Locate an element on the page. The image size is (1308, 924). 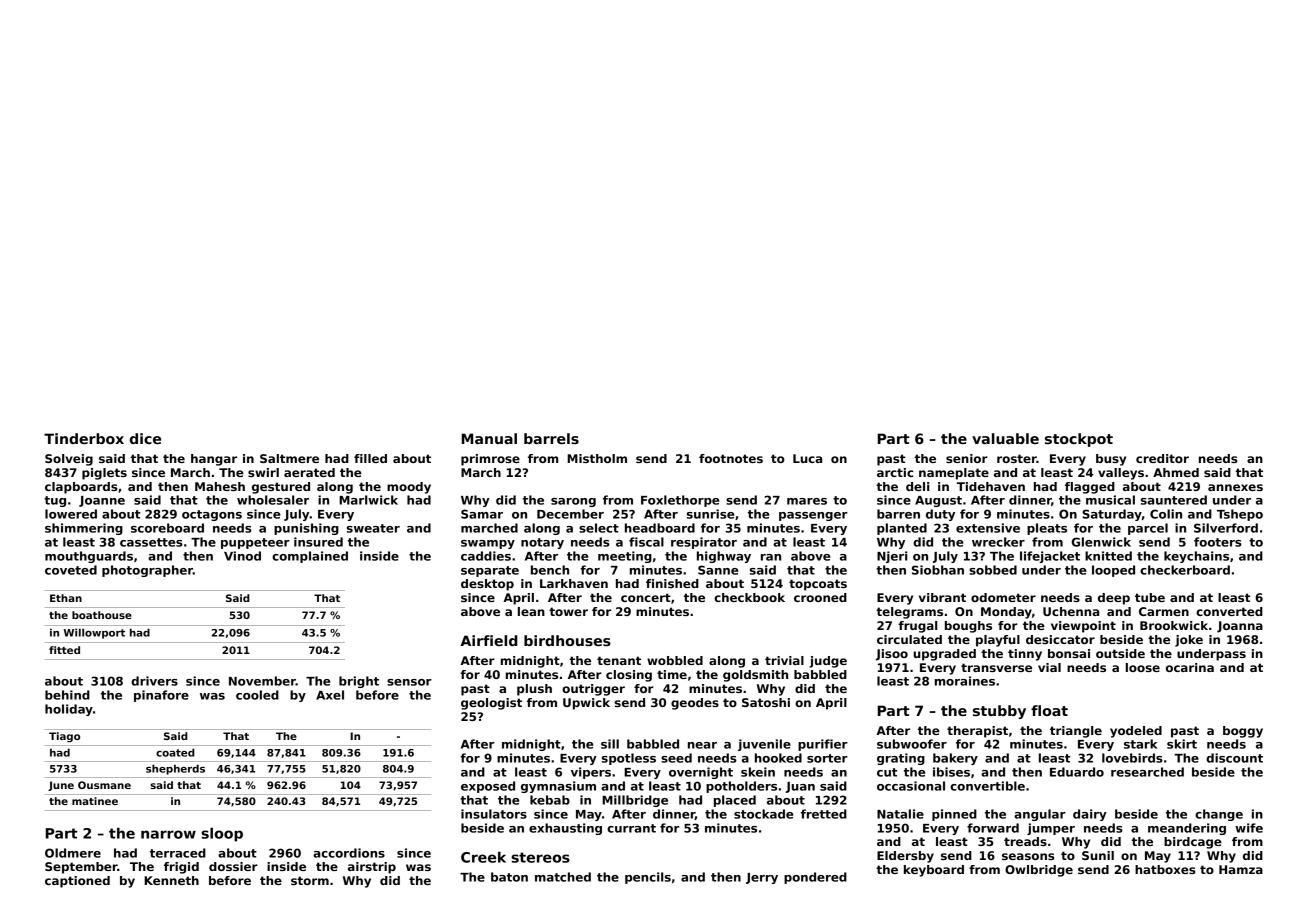
dice is located at coordinates (145, 438).
